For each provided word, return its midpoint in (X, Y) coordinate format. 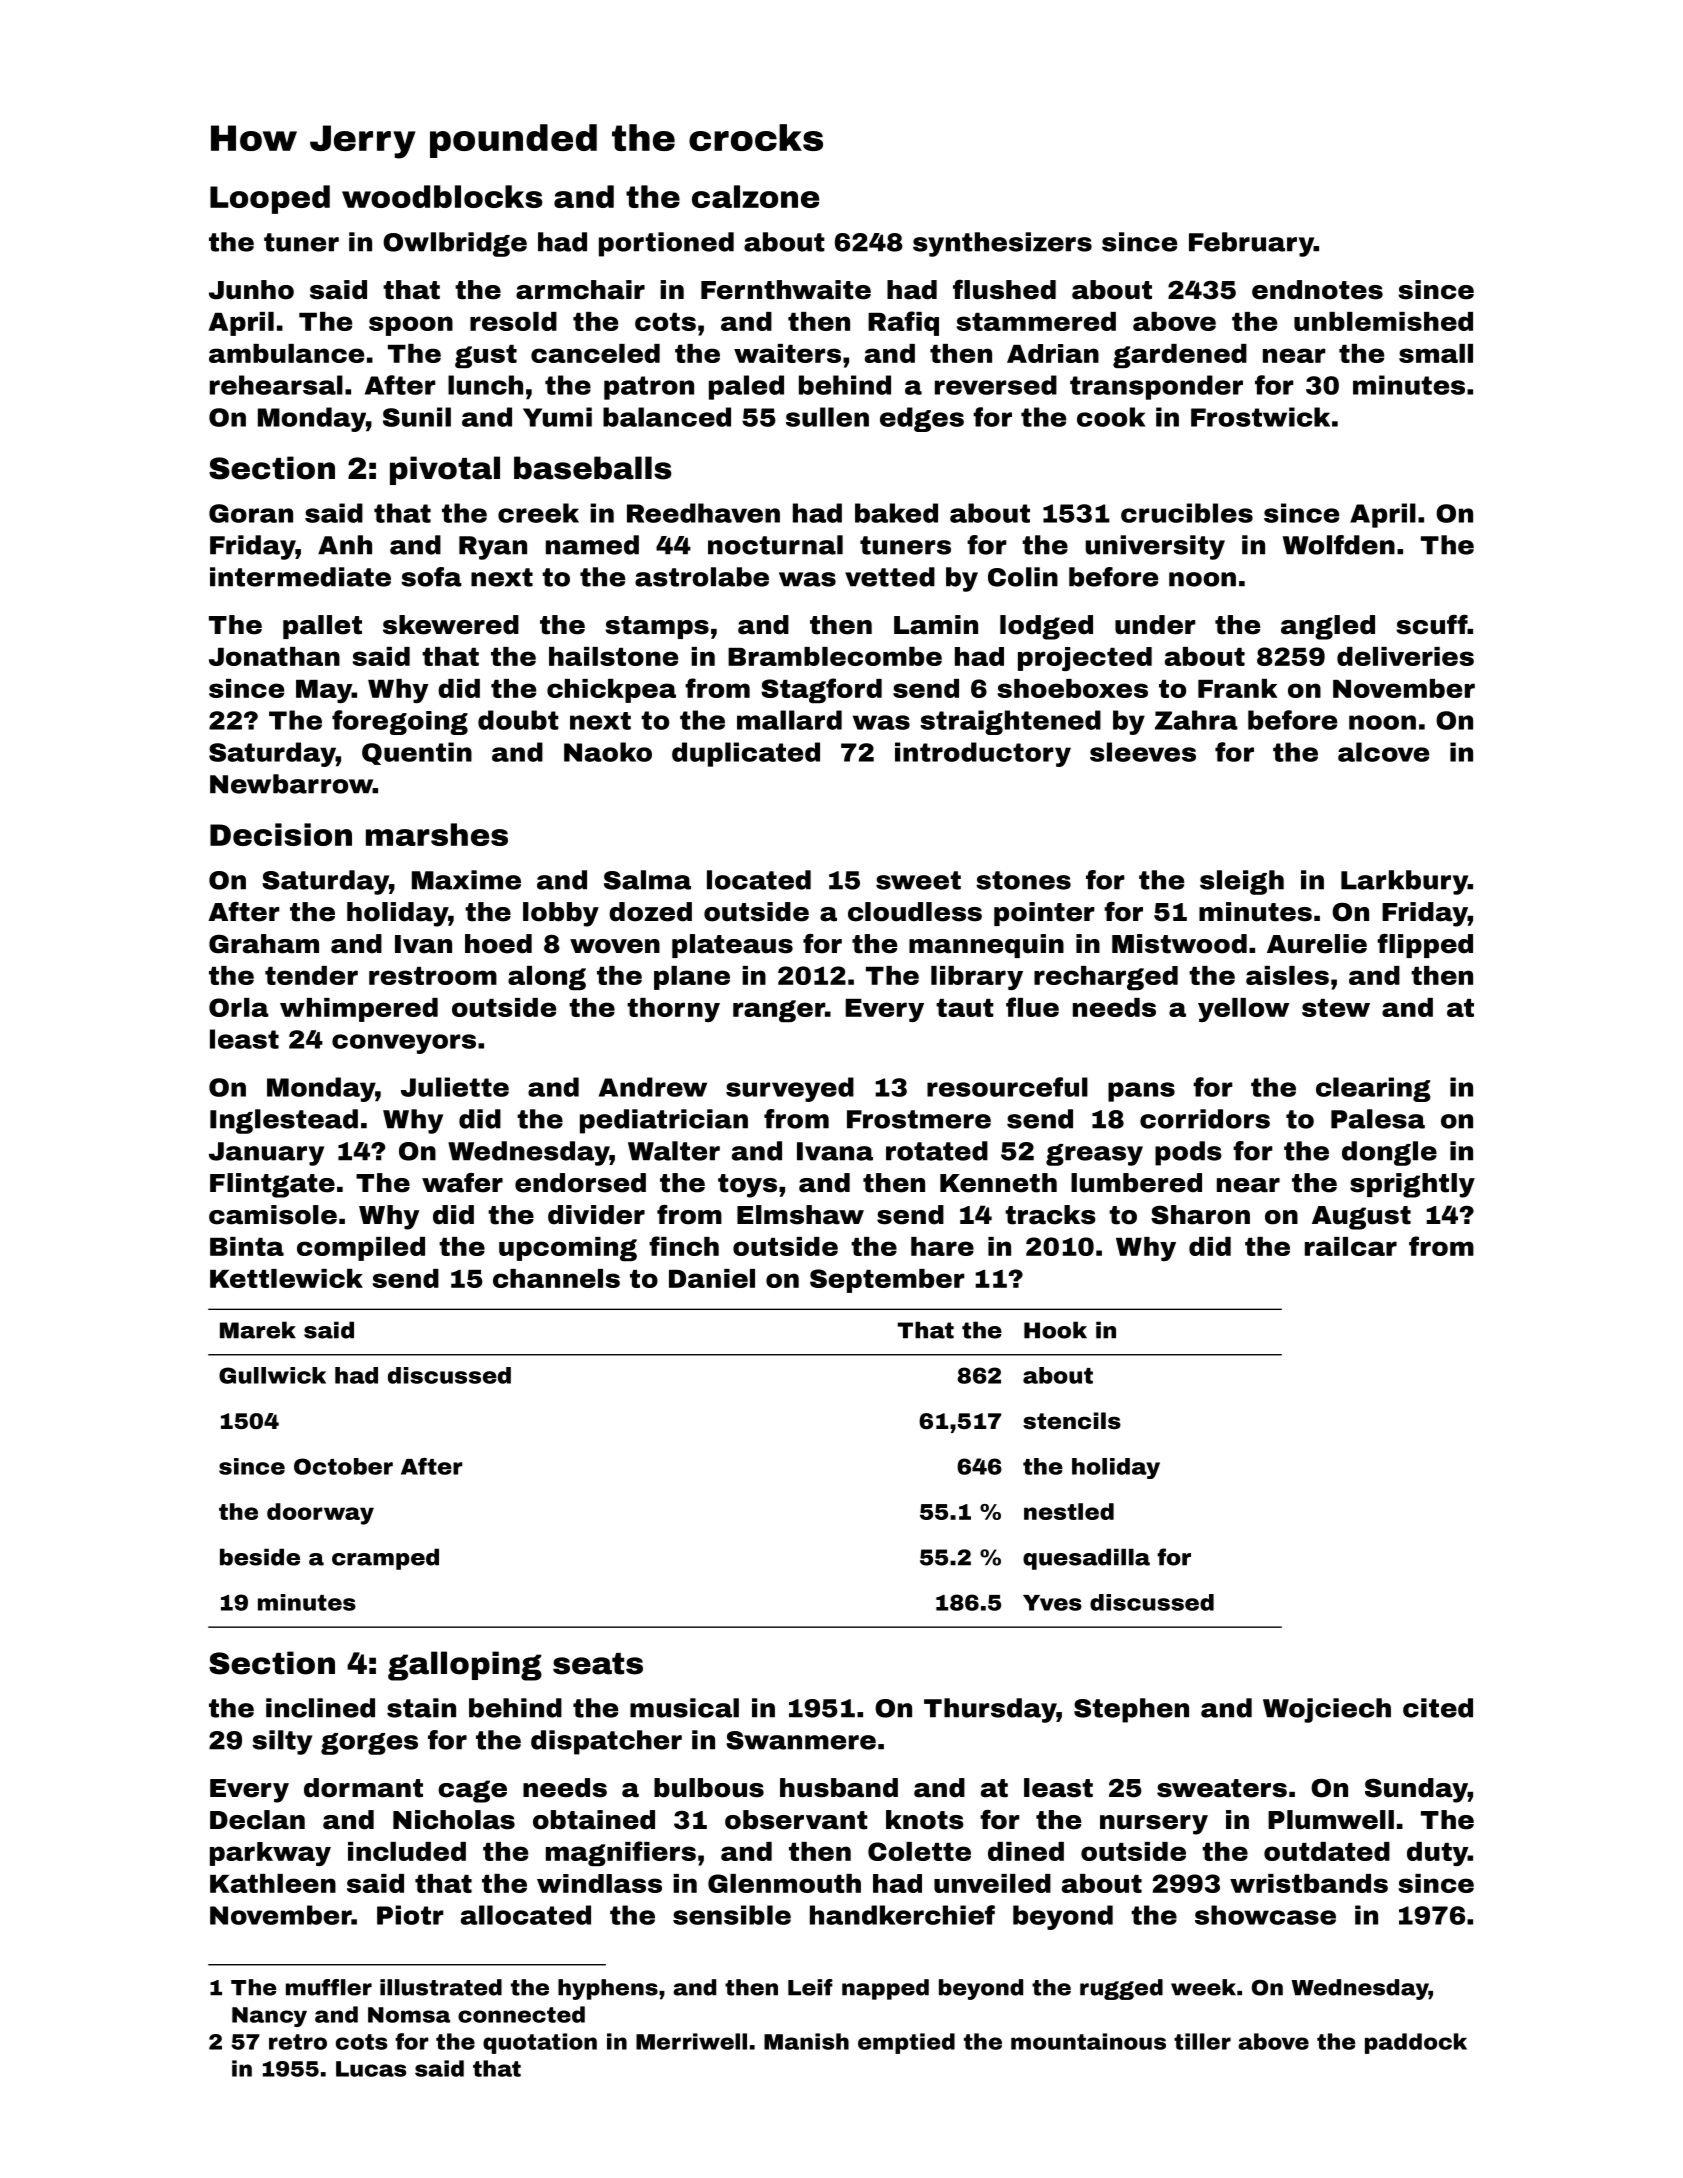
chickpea (611, 691)
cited (1438, 1708)
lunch (485, 385)
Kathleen (273, 1883)
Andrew (653, 1087)
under (1155, 625)
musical (684, 1708)
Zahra (1196, 720)
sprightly (1412, 1185)
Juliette (455, 1087)
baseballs (593, 468)
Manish (806, 2041)
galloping (465, 1666)
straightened (1010, 722)
